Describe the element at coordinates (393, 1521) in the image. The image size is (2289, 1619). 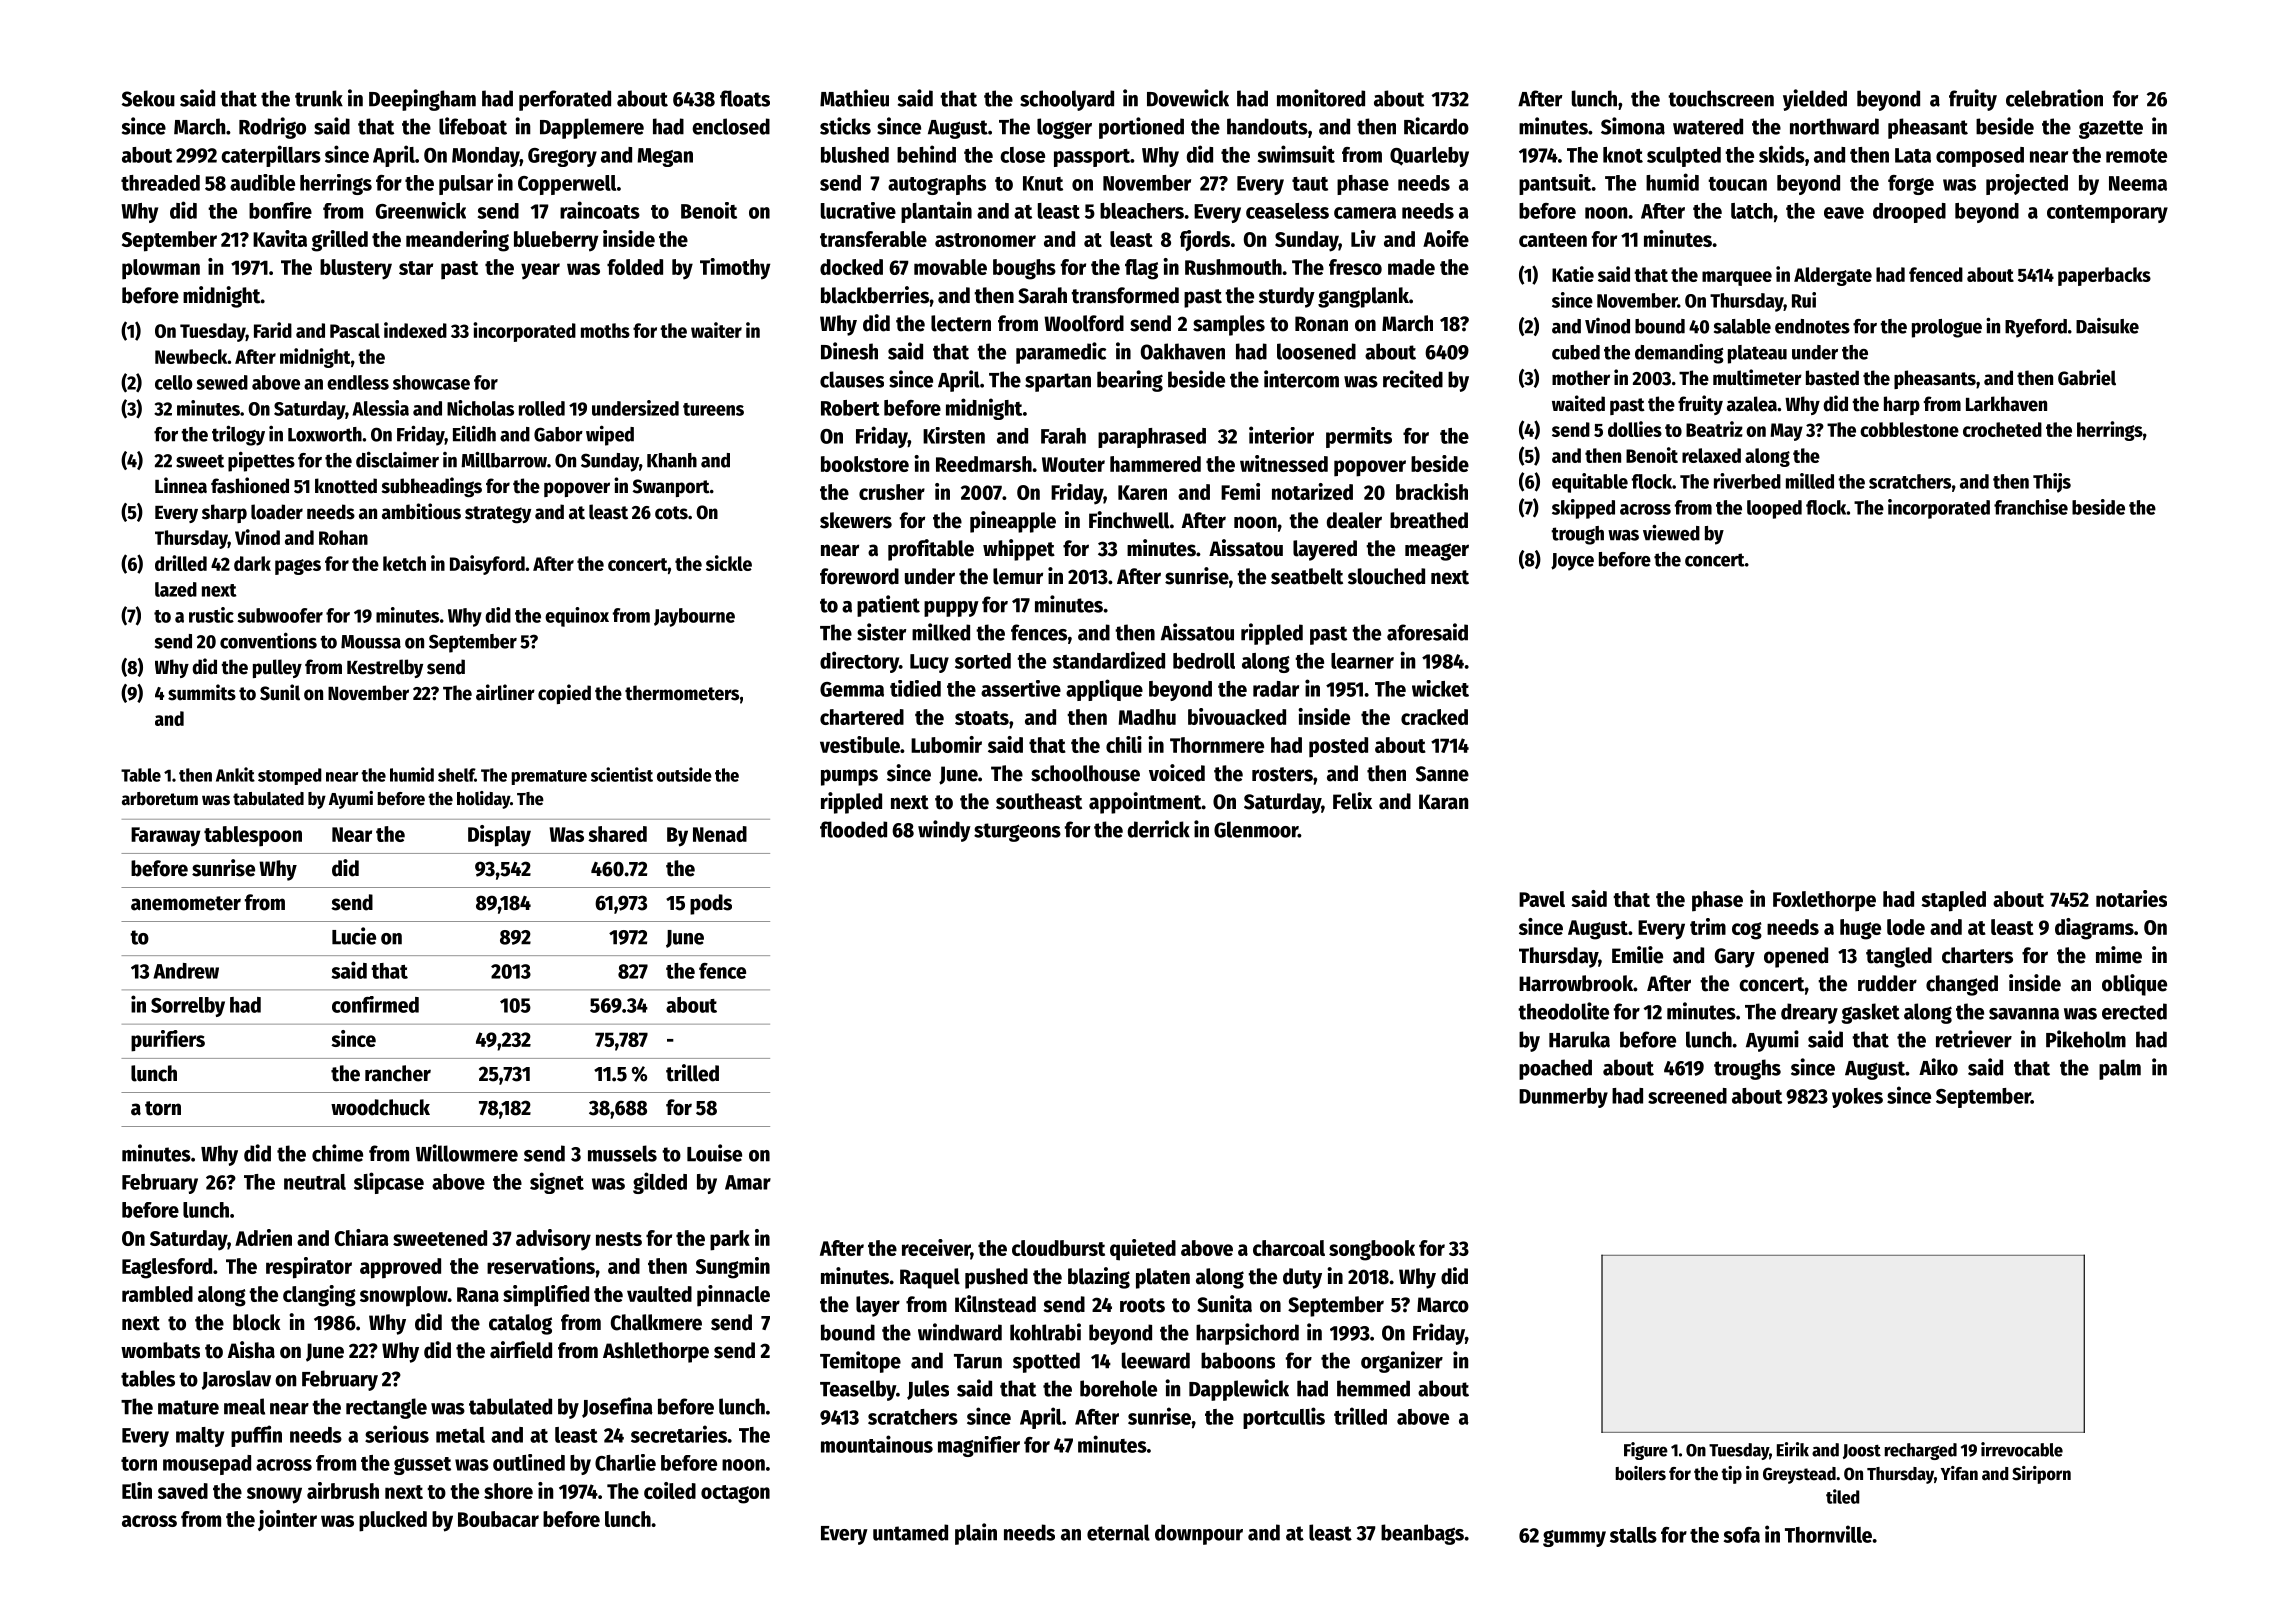
I see `plucked` at that location.
